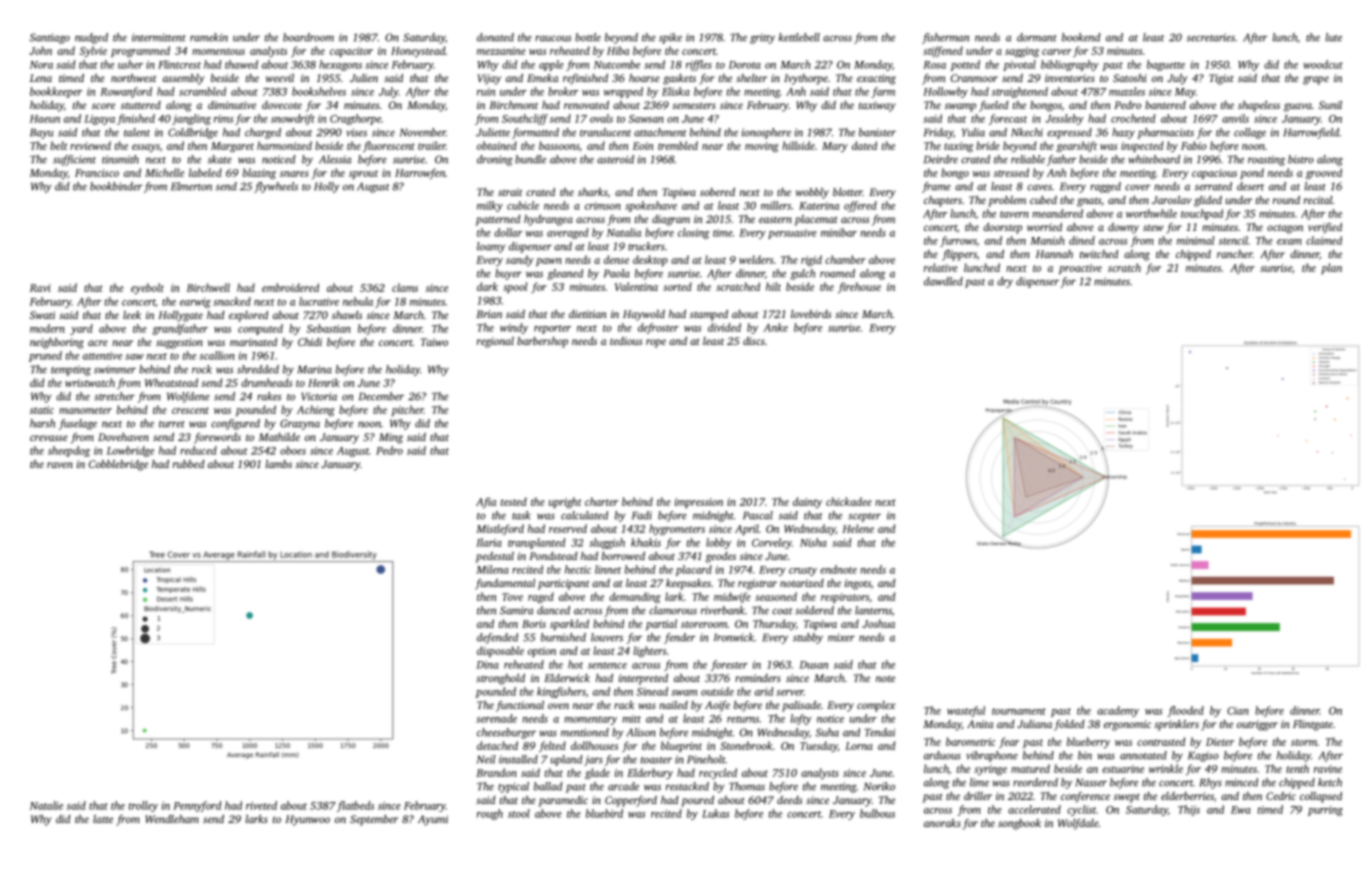 The width and height of the screenshot is (1372, 887). Describe the element at coordinates (764, 691) in the screenshot. I see `arid` at that location.
